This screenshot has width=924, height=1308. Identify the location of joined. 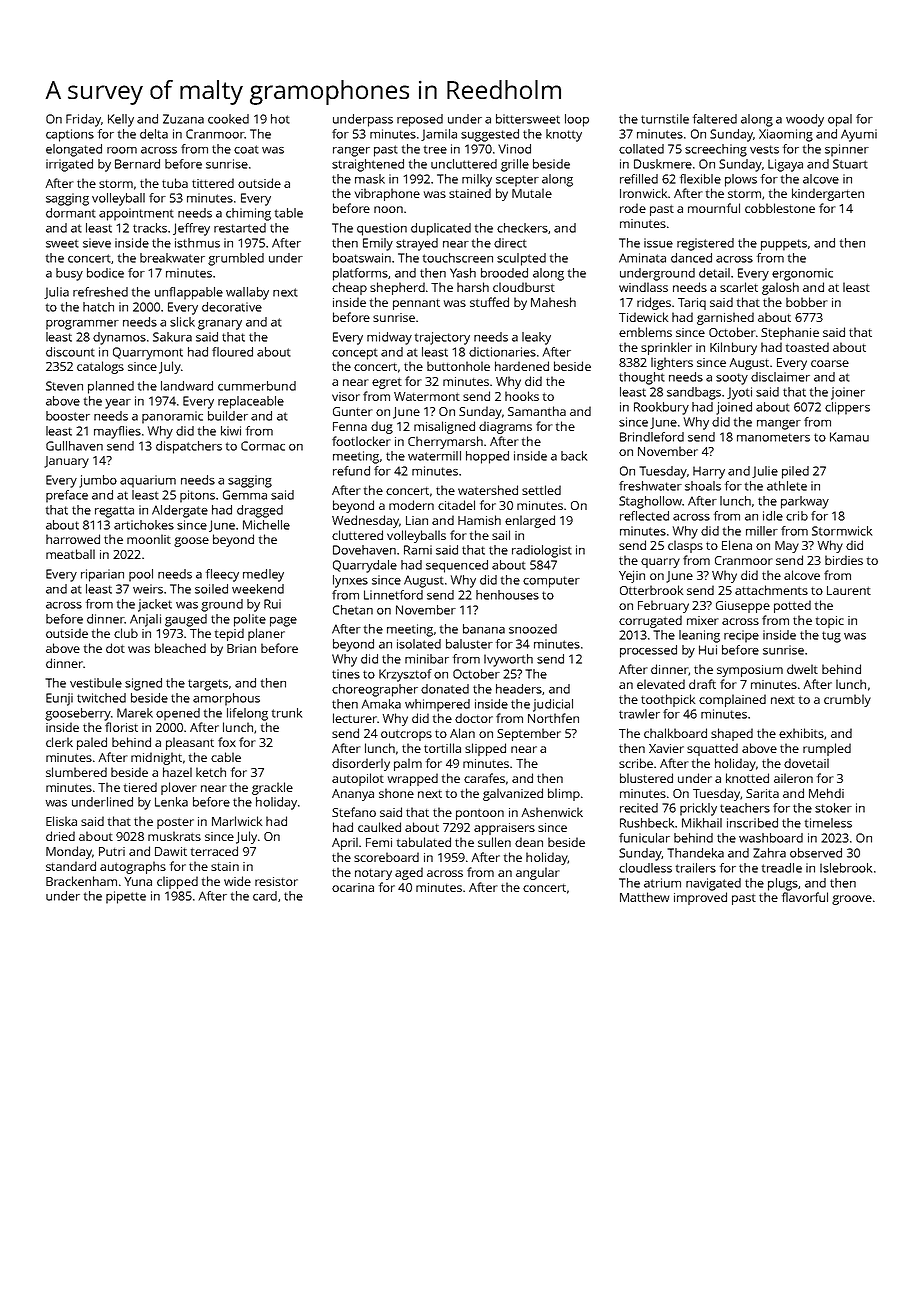
(734, 408).
